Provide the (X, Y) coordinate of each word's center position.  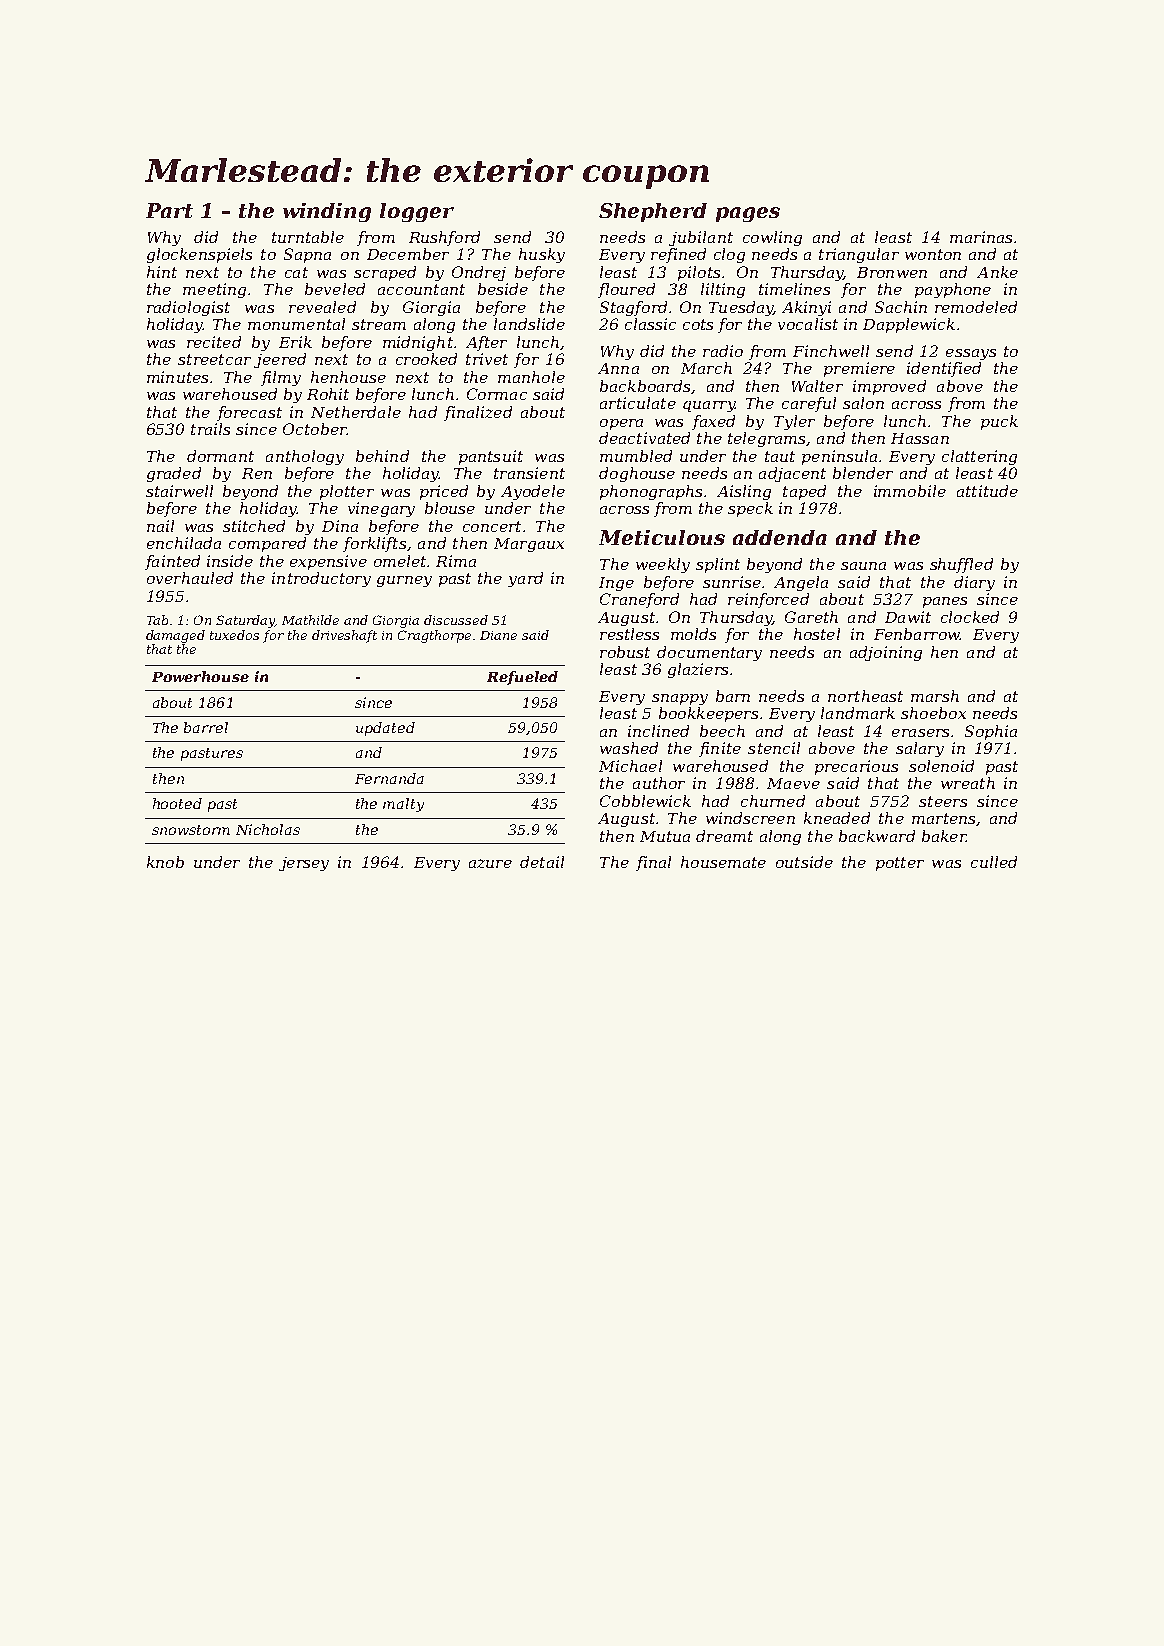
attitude (987, 491)
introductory (321, 579)
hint (162, 272)
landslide (529, 324)
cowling (772, 238)
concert (492, 526)
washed (629, 748)
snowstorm (191, 830)
